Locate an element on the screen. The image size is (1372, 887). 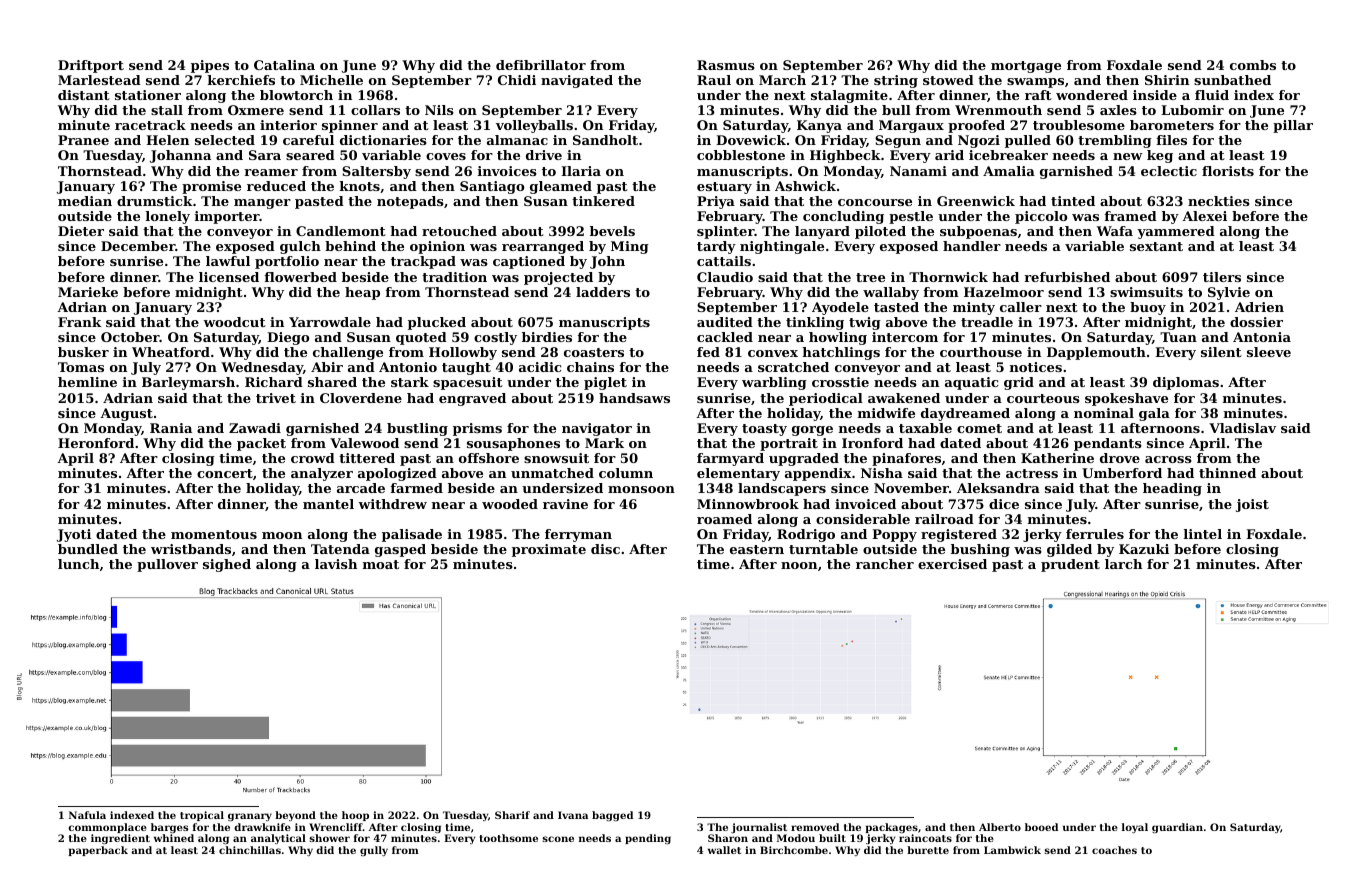
coaches is located at coordinates (1114, 850).
